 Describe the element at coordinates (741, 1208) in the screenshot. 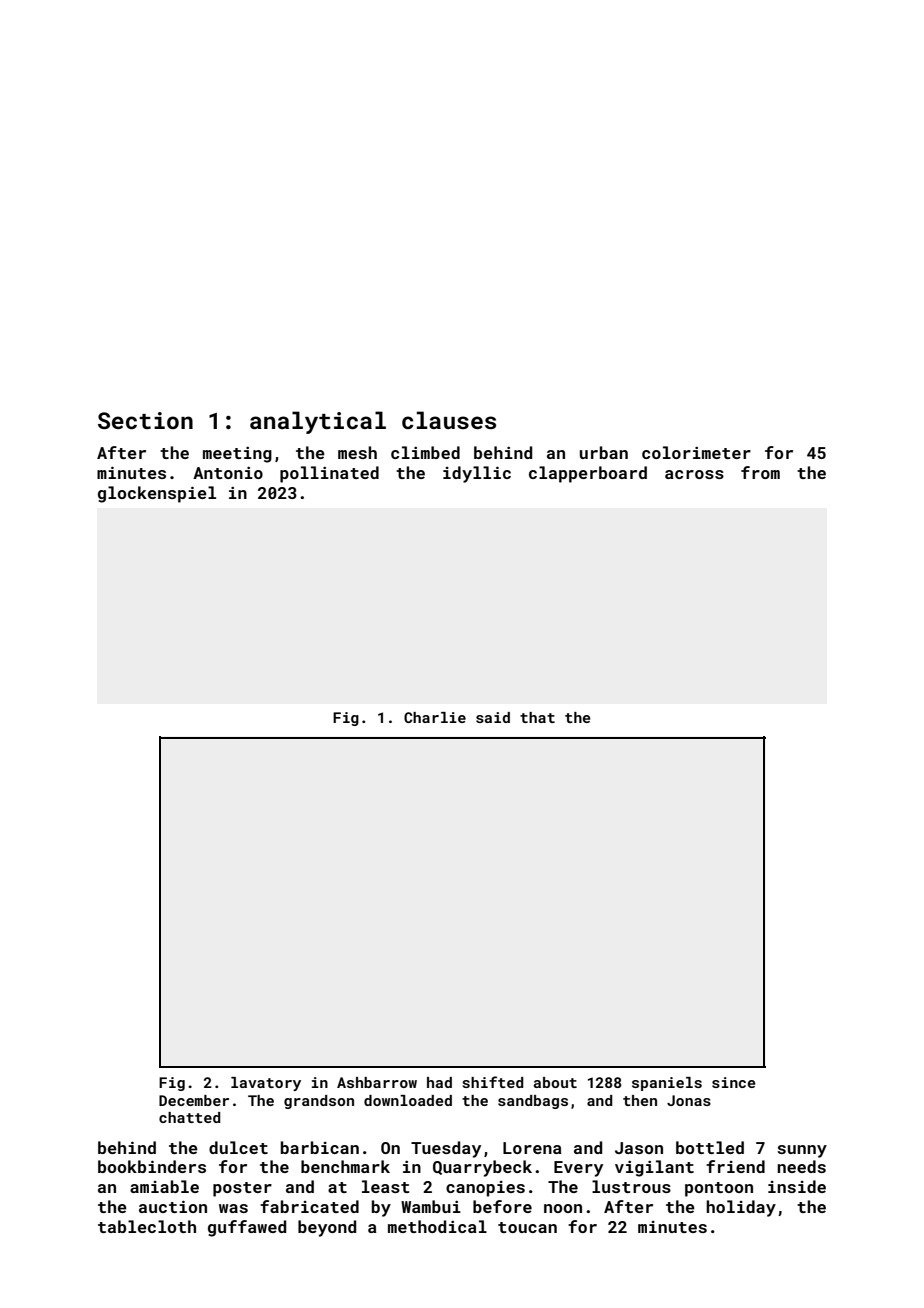

I see `holiday` at that location.
